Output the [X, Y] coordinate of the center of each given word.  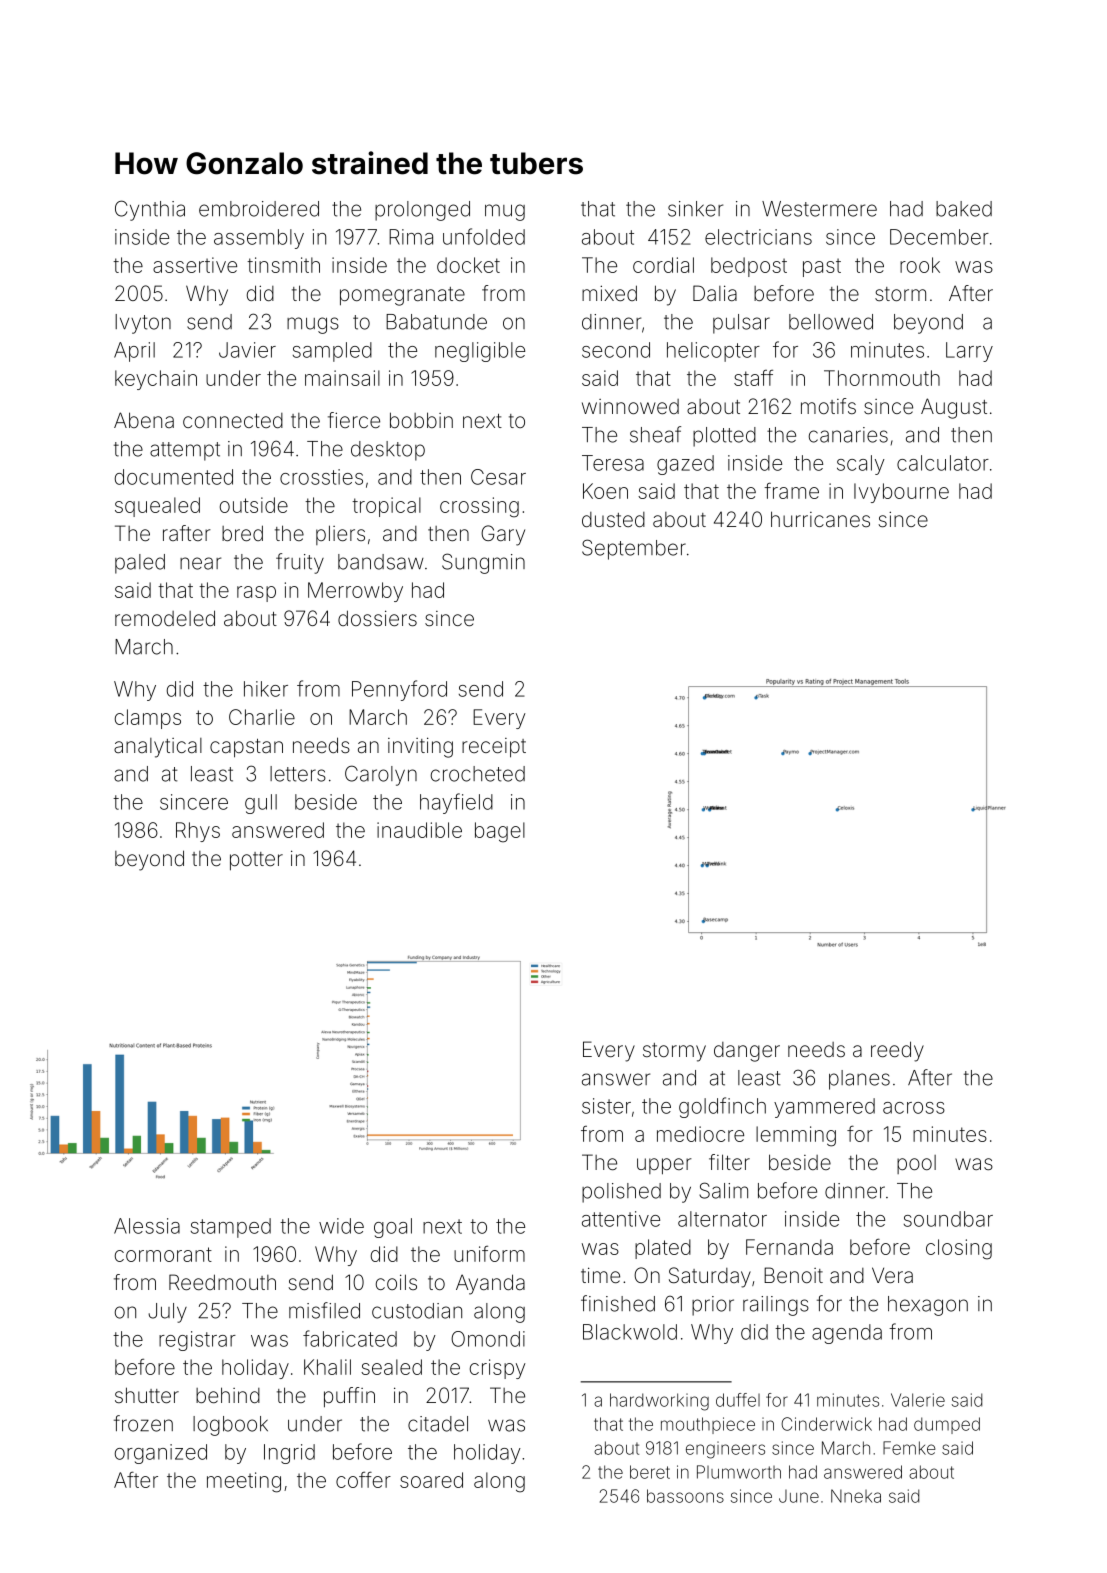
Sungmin [483, 563]
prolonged [422, 211]
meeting [244, 1482]
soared [431, 1480]
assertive [195, 265]
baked [964, 209]
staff [753, 377]
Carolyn [381, 775]
